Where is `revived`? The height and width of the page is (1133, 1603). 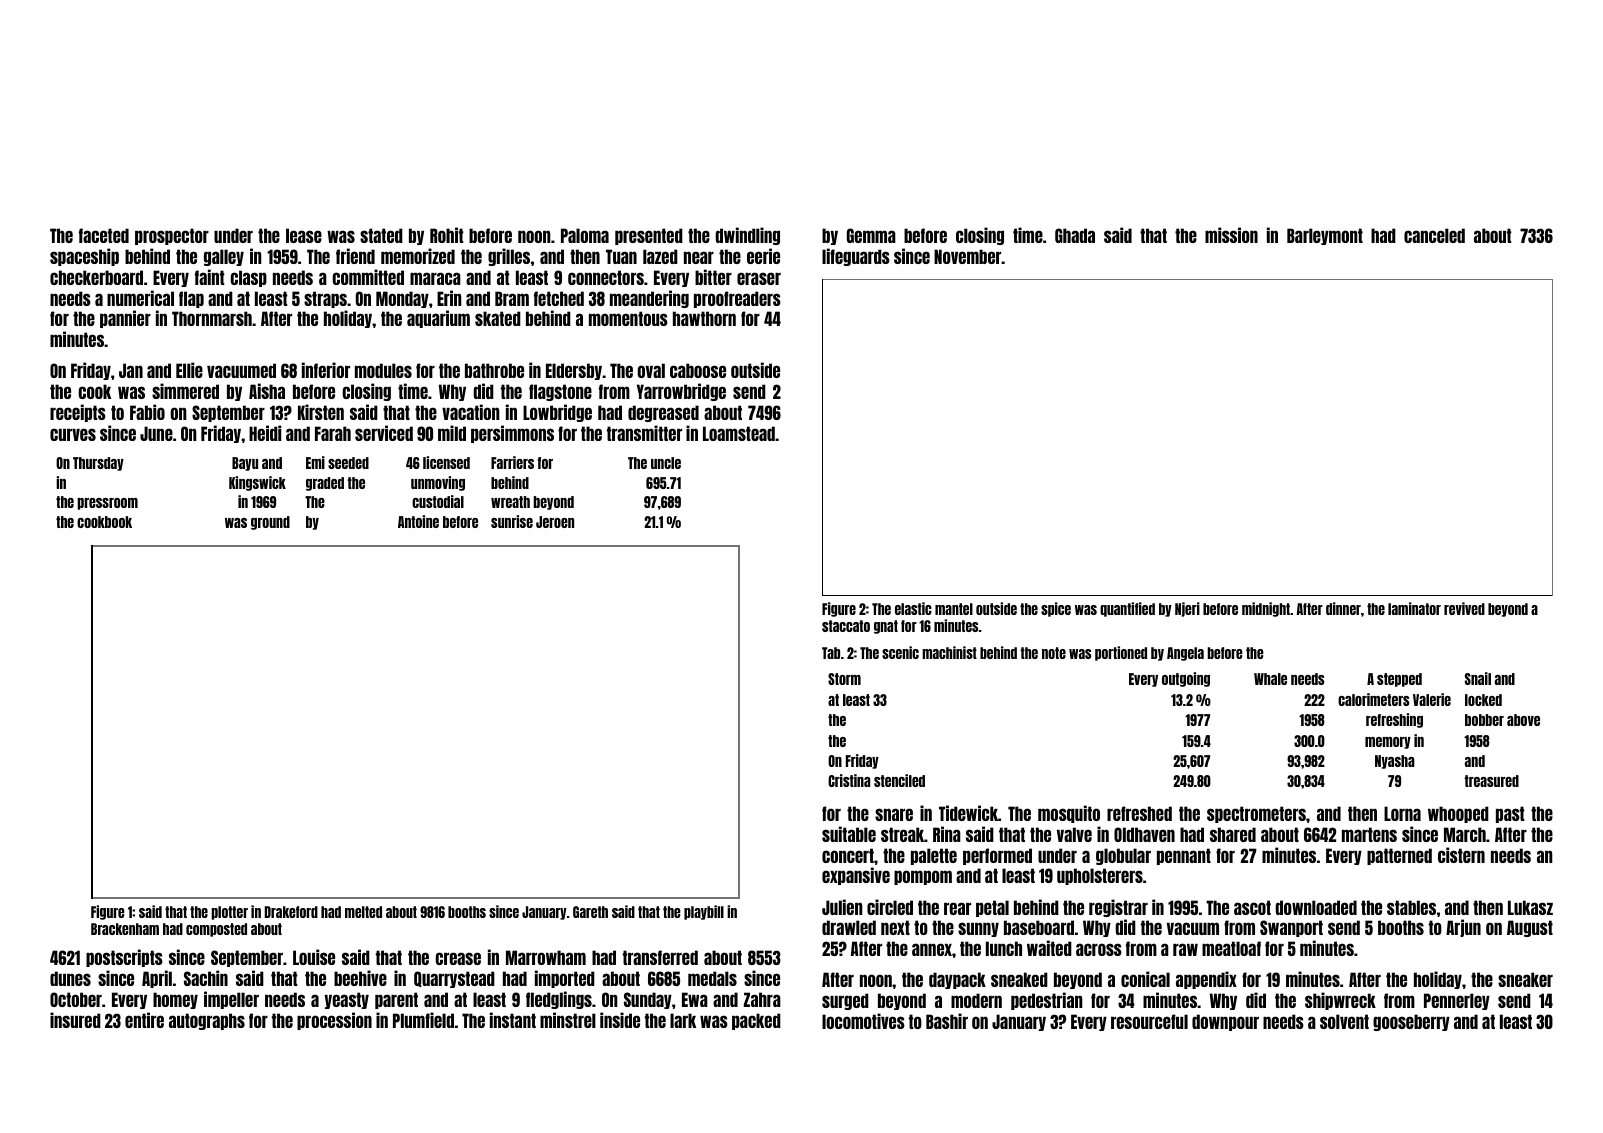 revived is located at coordinates (1464, 608).
